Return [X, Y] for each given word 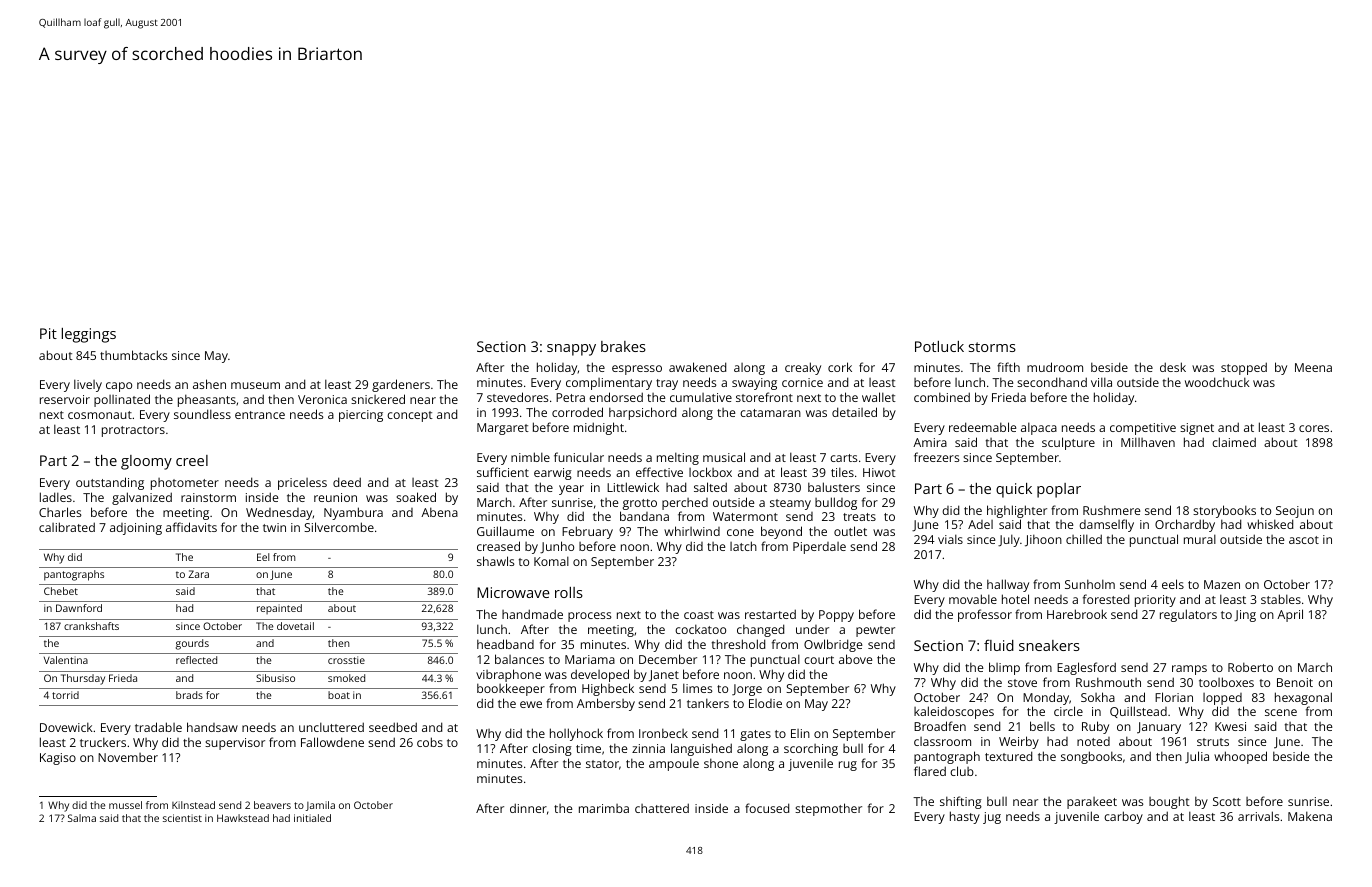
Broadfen [940, 726]
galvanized [142, 498]
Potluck [939, 346]
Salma [82, 818]
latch [743, 546]
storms [992, 347]
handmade [532, 614]
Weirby [1019, 742]
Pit [48, 333]
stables [1281, 599]
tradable [158, 727]
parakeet [1092, 803]
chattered [662, 808]
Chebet [61, 591]
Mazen [1222, 584]
